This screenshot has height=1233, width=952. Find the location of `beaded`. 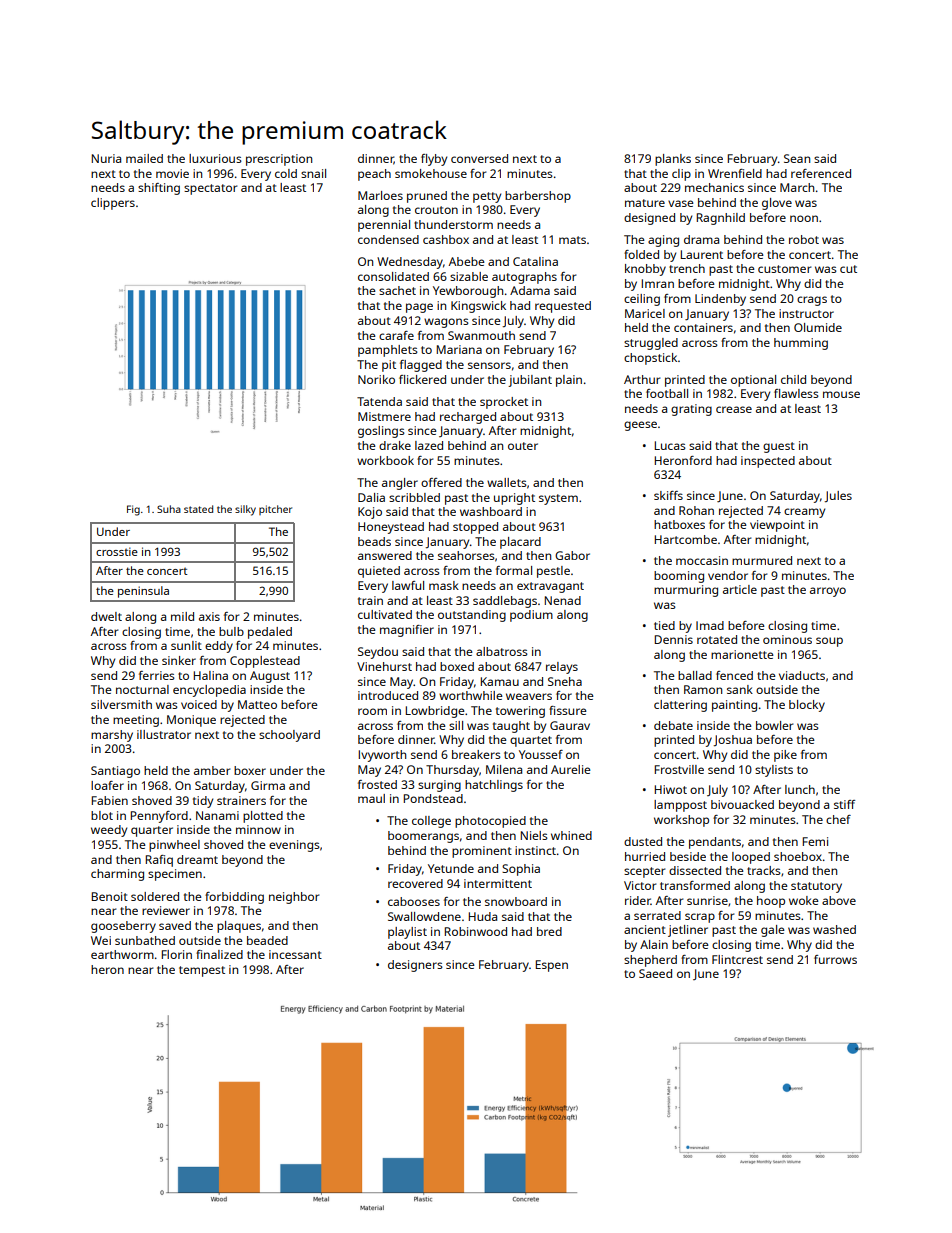

beaded is located at coordinates (267, 940).
